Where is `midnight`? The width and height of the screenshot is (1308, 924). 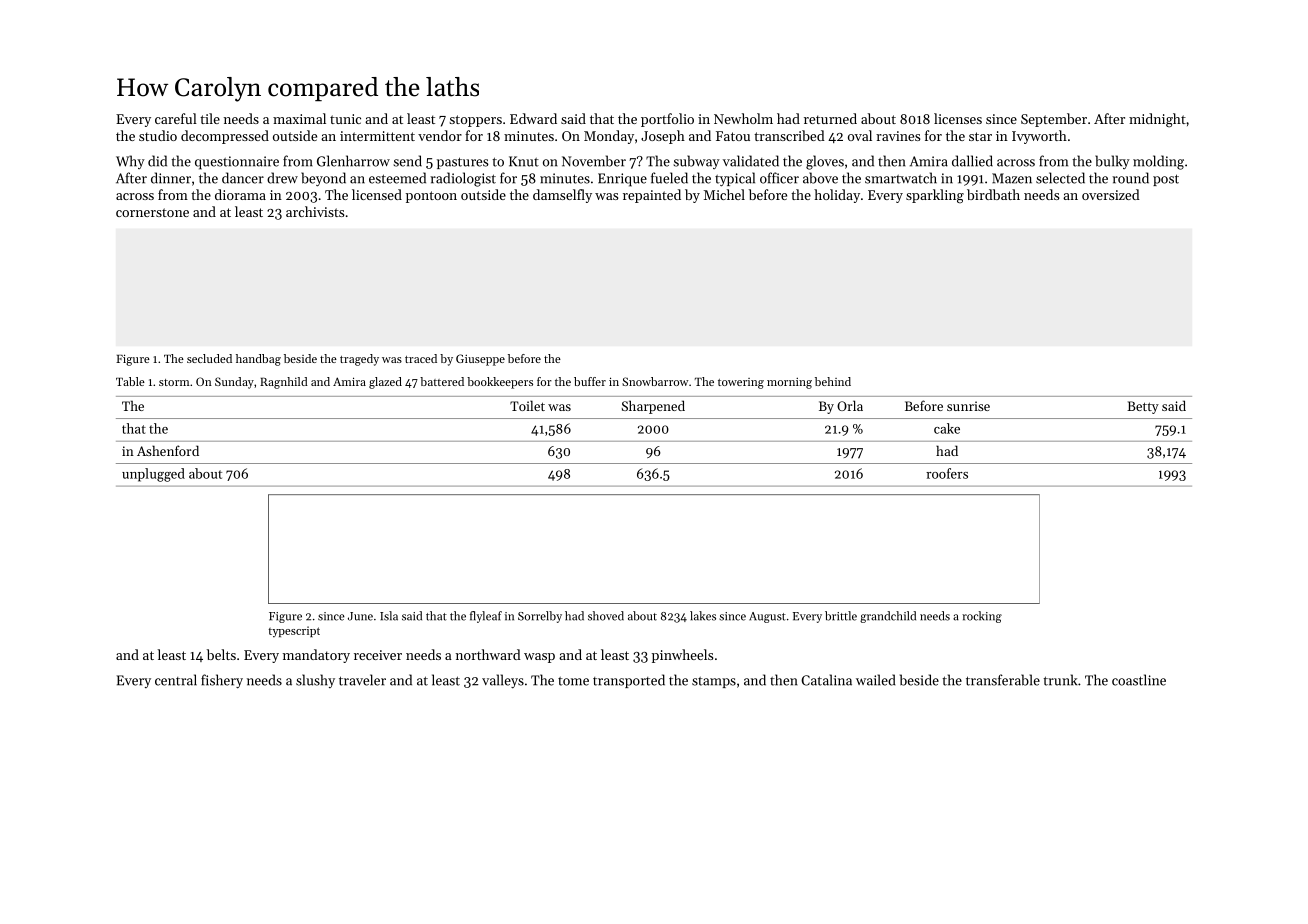 midnight is located at coordinates (1157, 120).
